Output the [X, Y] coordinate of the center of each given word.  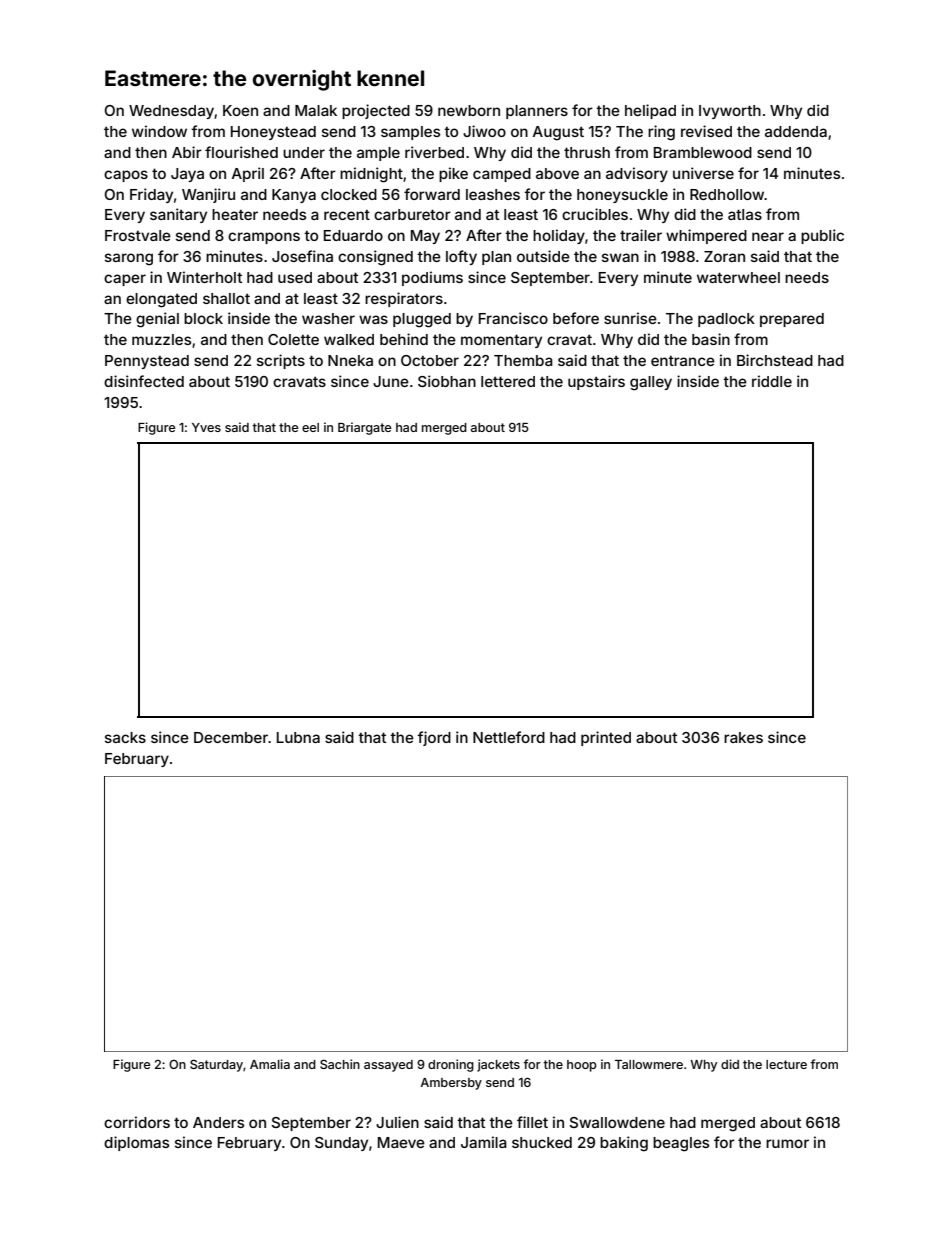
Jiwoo [484, 131]
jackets [498, 1065]
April [248, 174]
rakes [743, 737]
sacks [125, 737]
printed [606, 738]
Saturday [216, 1065]
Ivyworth [730, 112]
